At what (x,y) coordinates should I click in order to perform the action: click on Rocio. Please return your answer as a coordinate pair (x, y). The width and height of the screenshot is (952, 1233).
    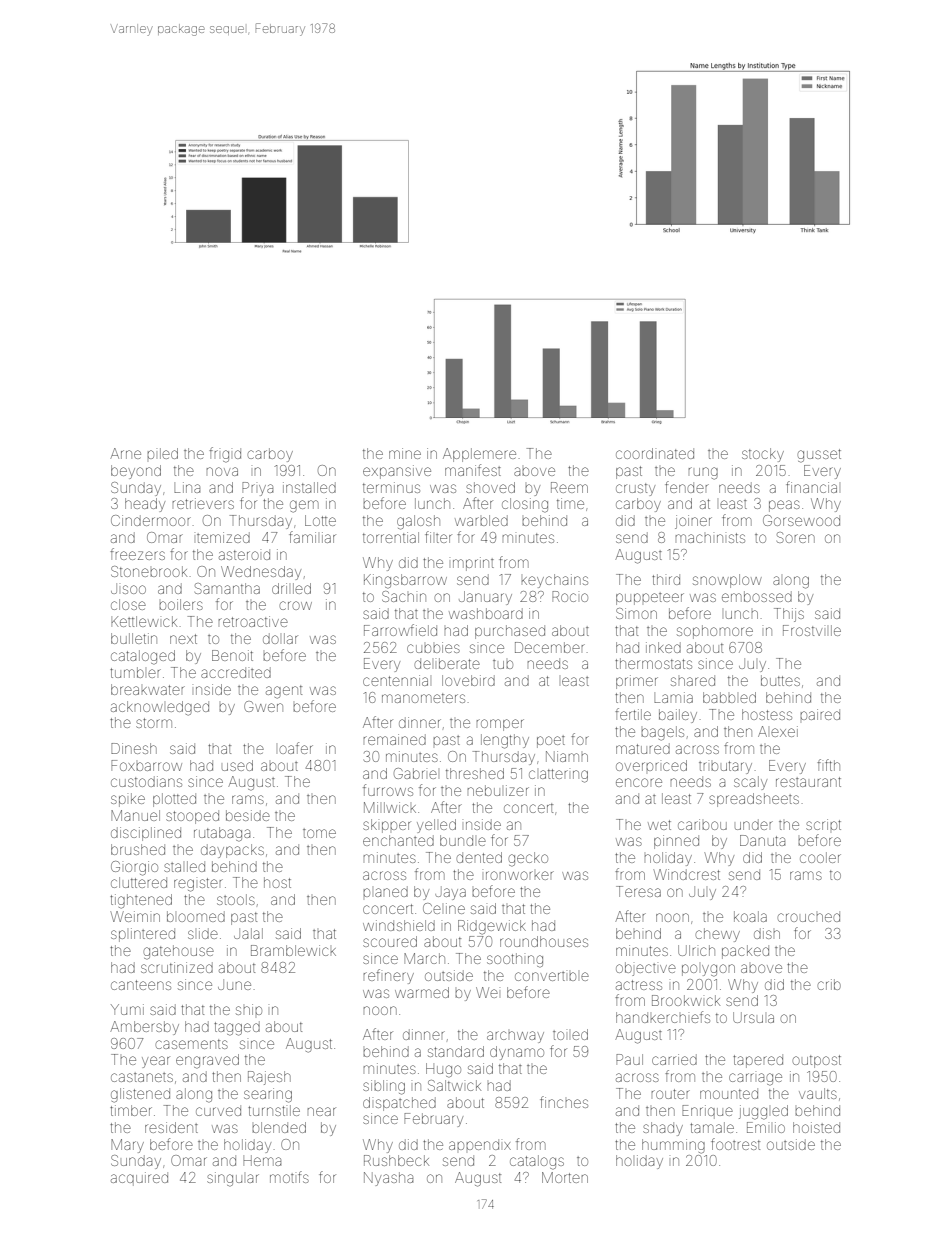
    Looking at the image, I should click on (570, 596).
